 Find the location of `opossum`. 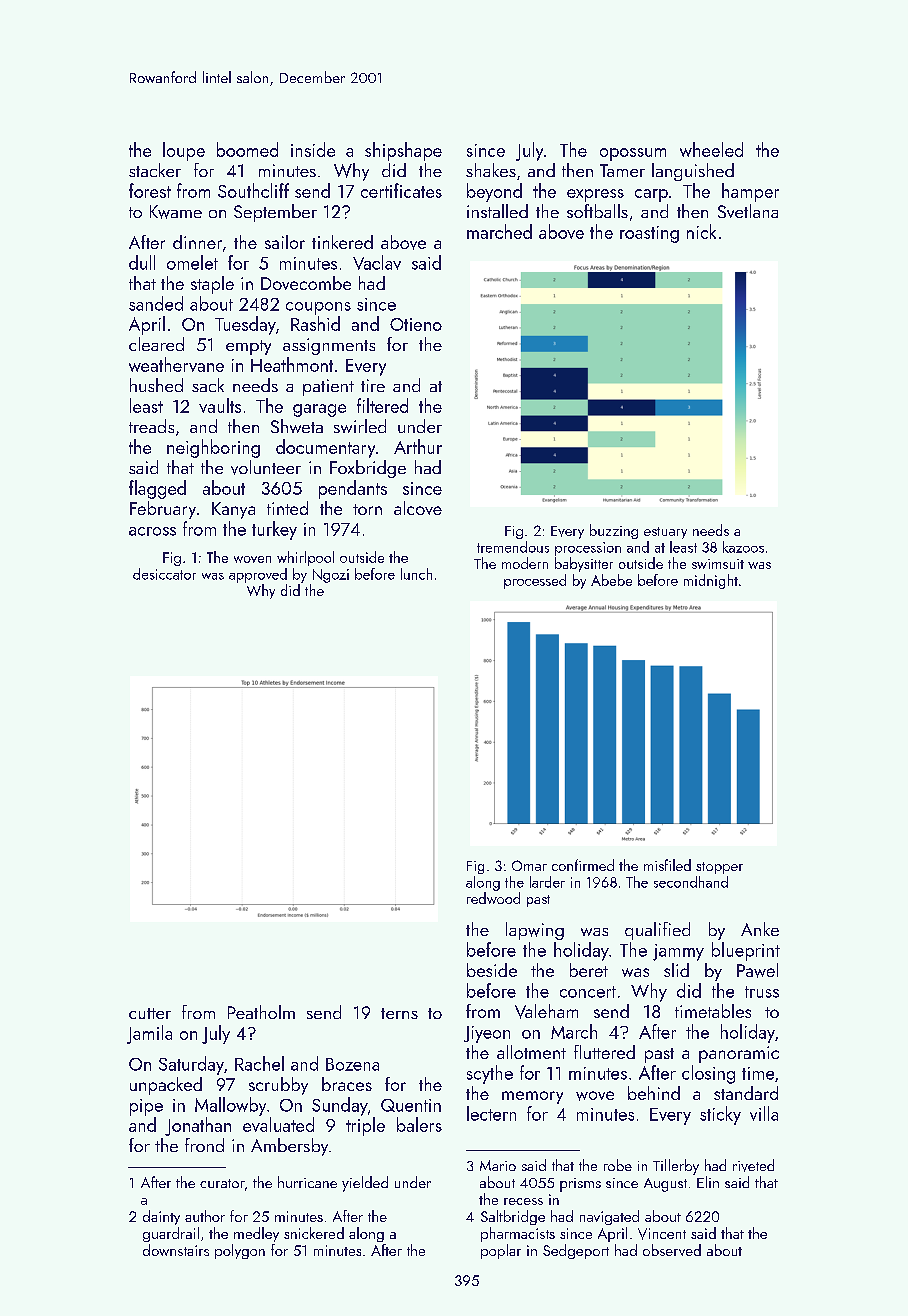

opossum is located at coordinates (633, 154).
